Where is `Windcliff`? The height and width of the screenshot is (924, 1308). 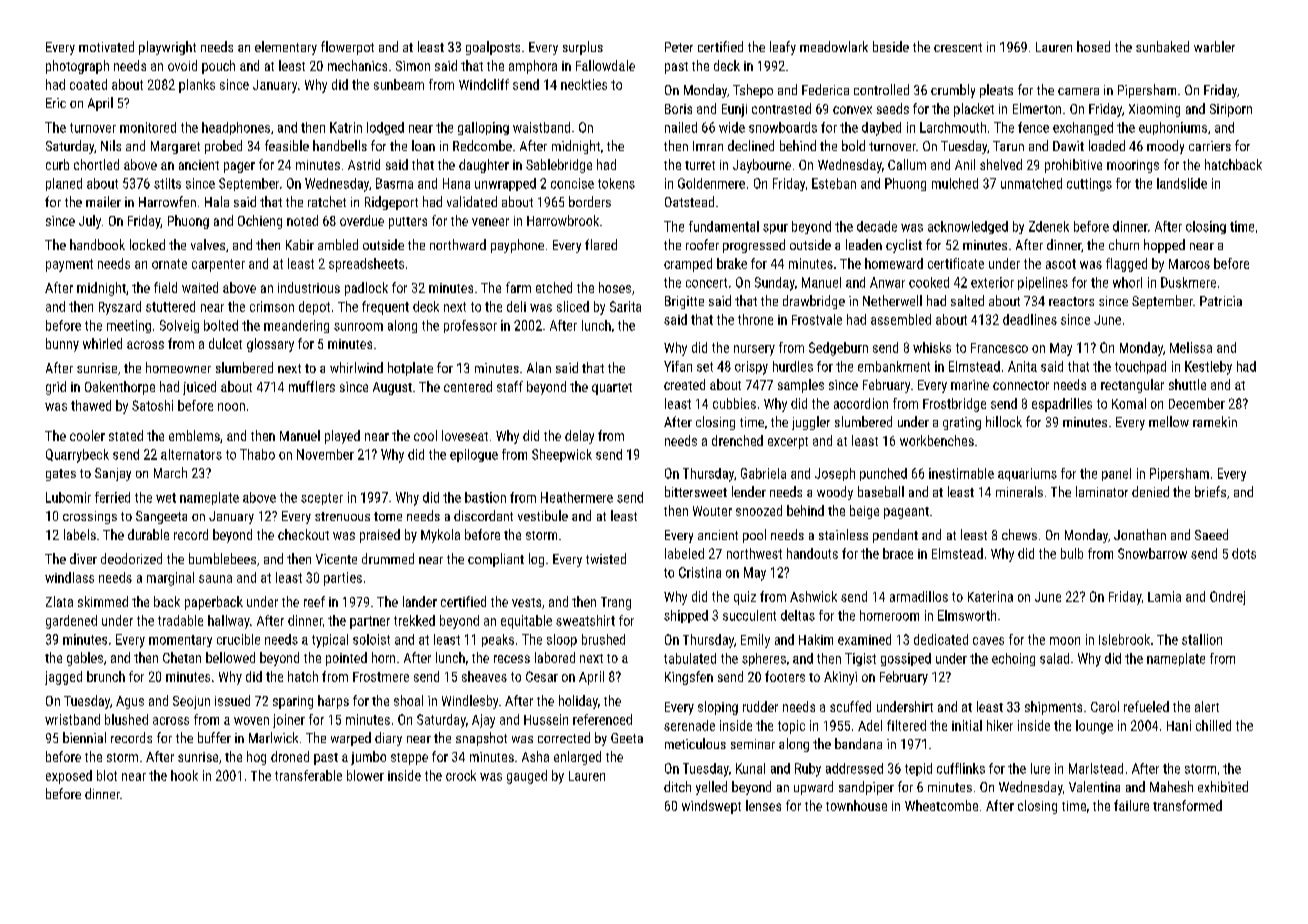
Windcliff is located at coordinates (484, 84).
